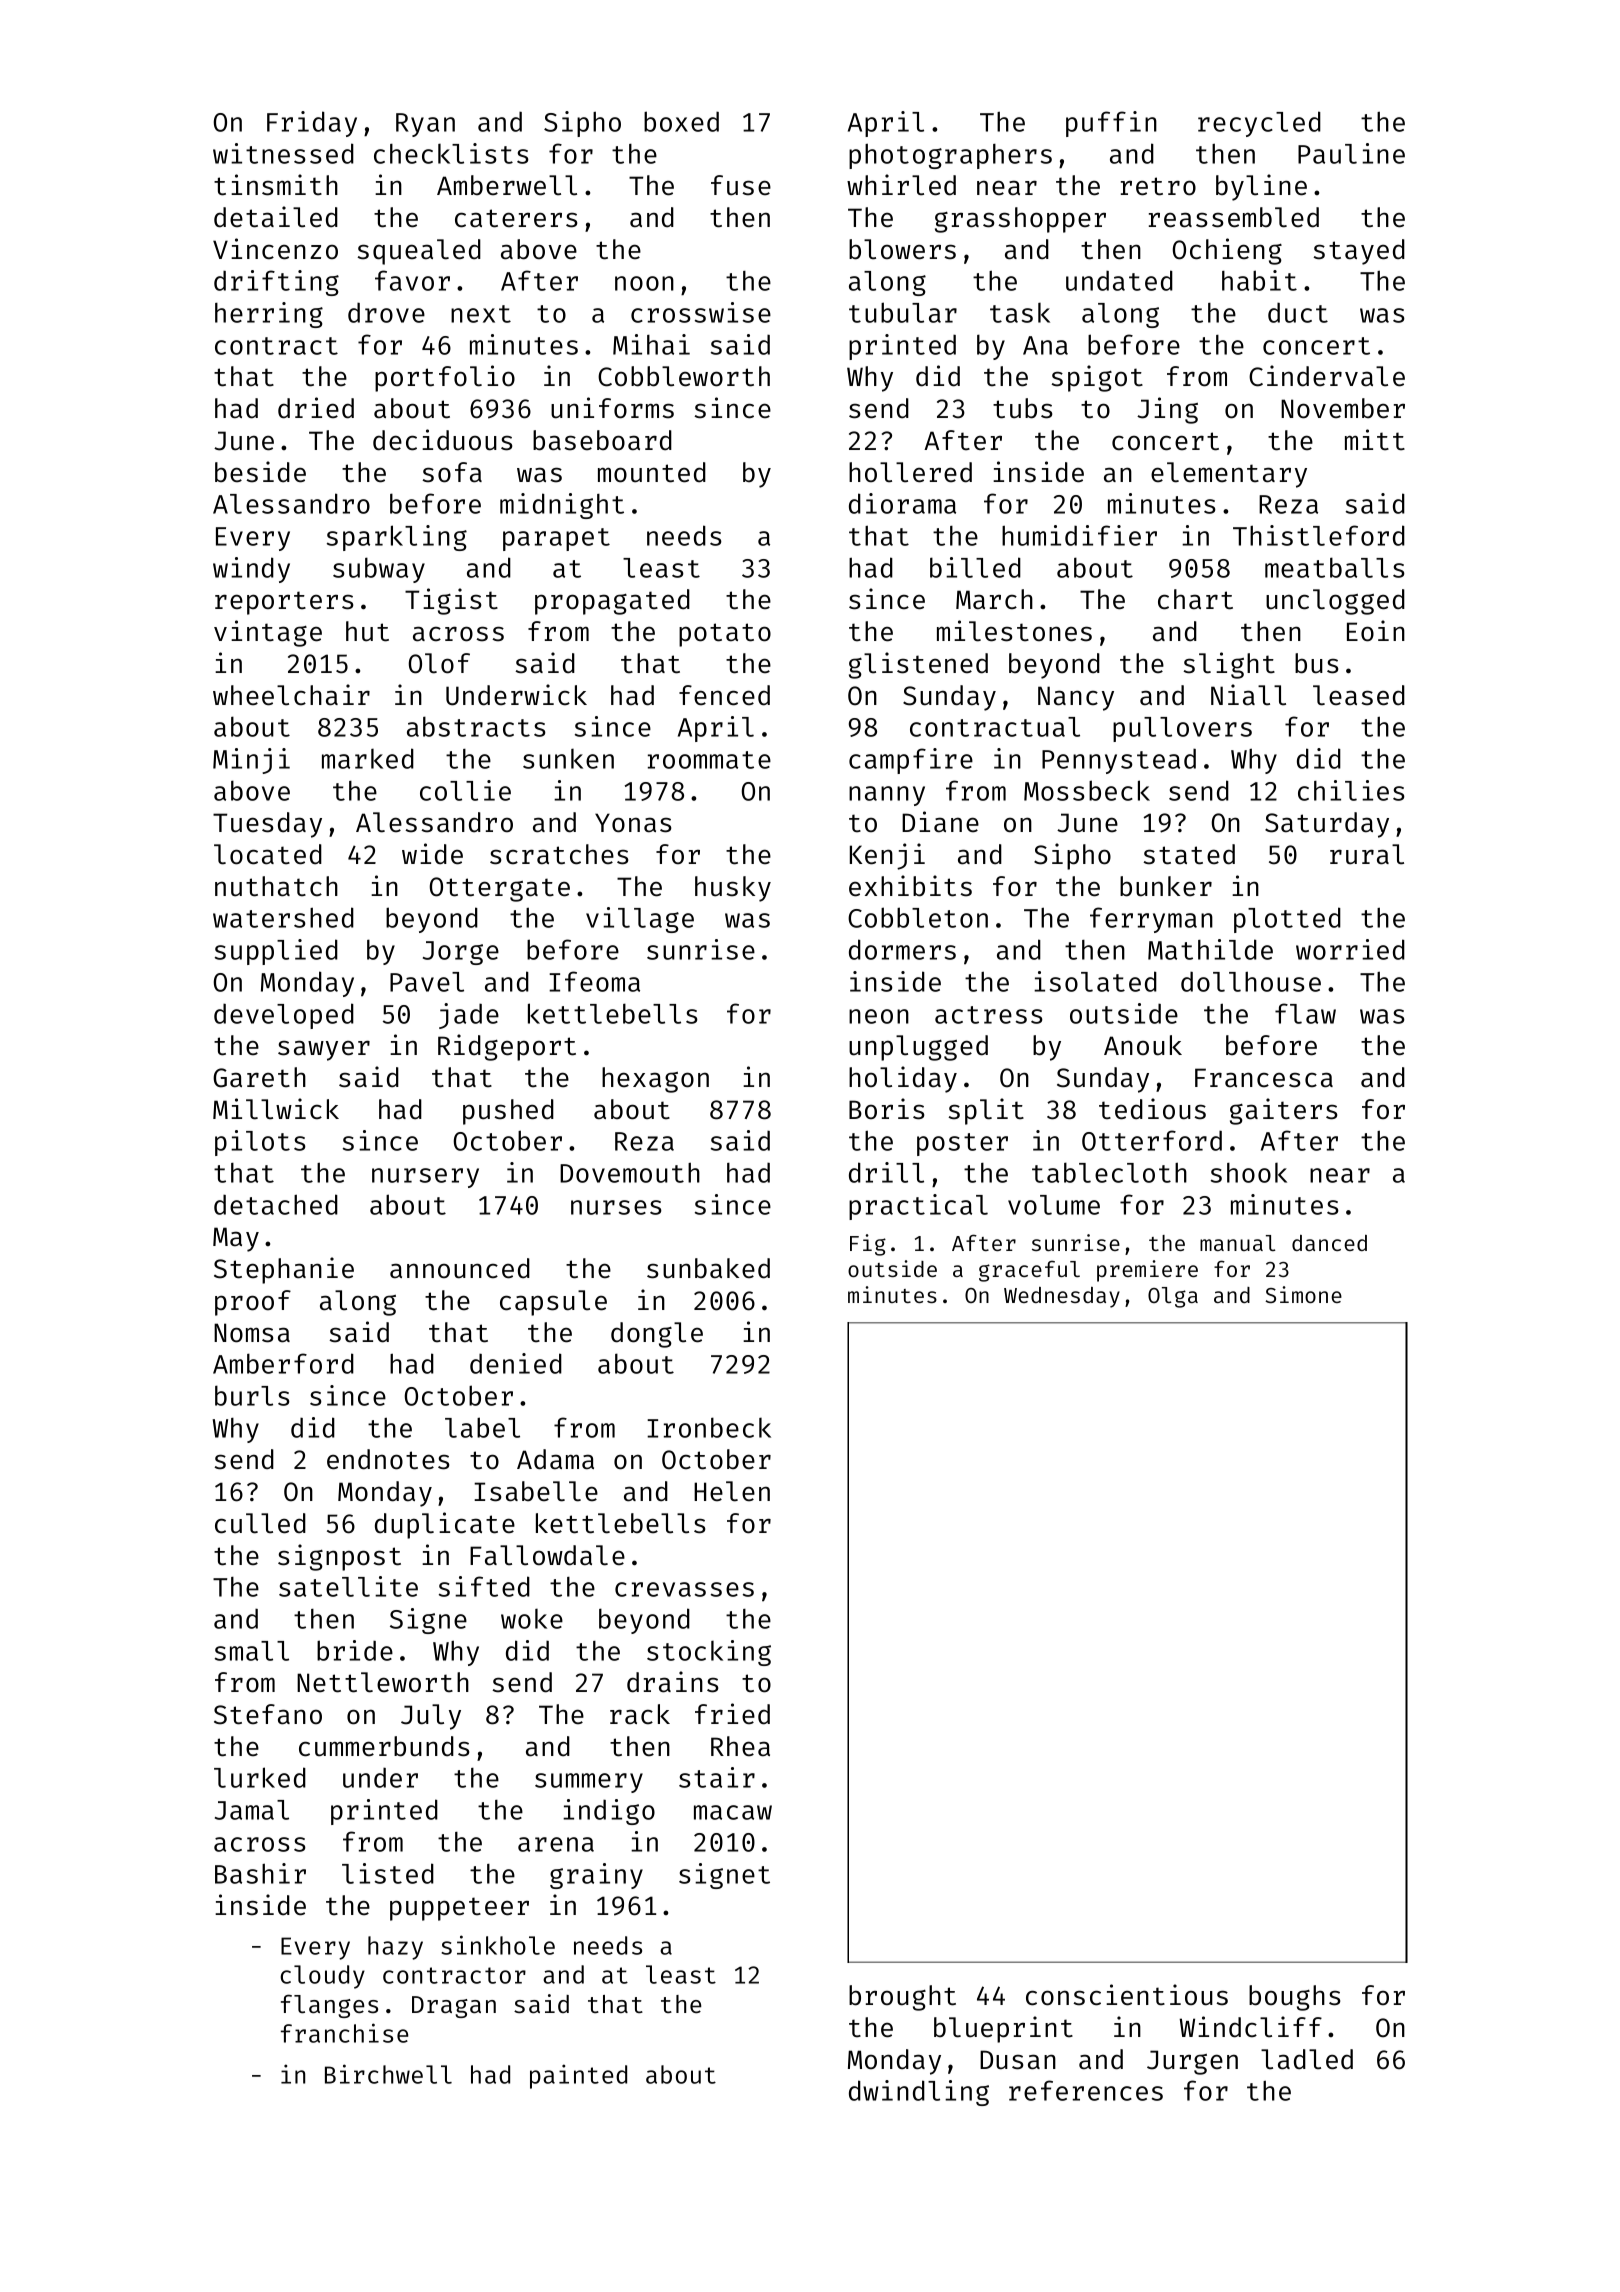  Describe the element at coordinates (260, 1143) in the page. I see `pilots` at that location.
